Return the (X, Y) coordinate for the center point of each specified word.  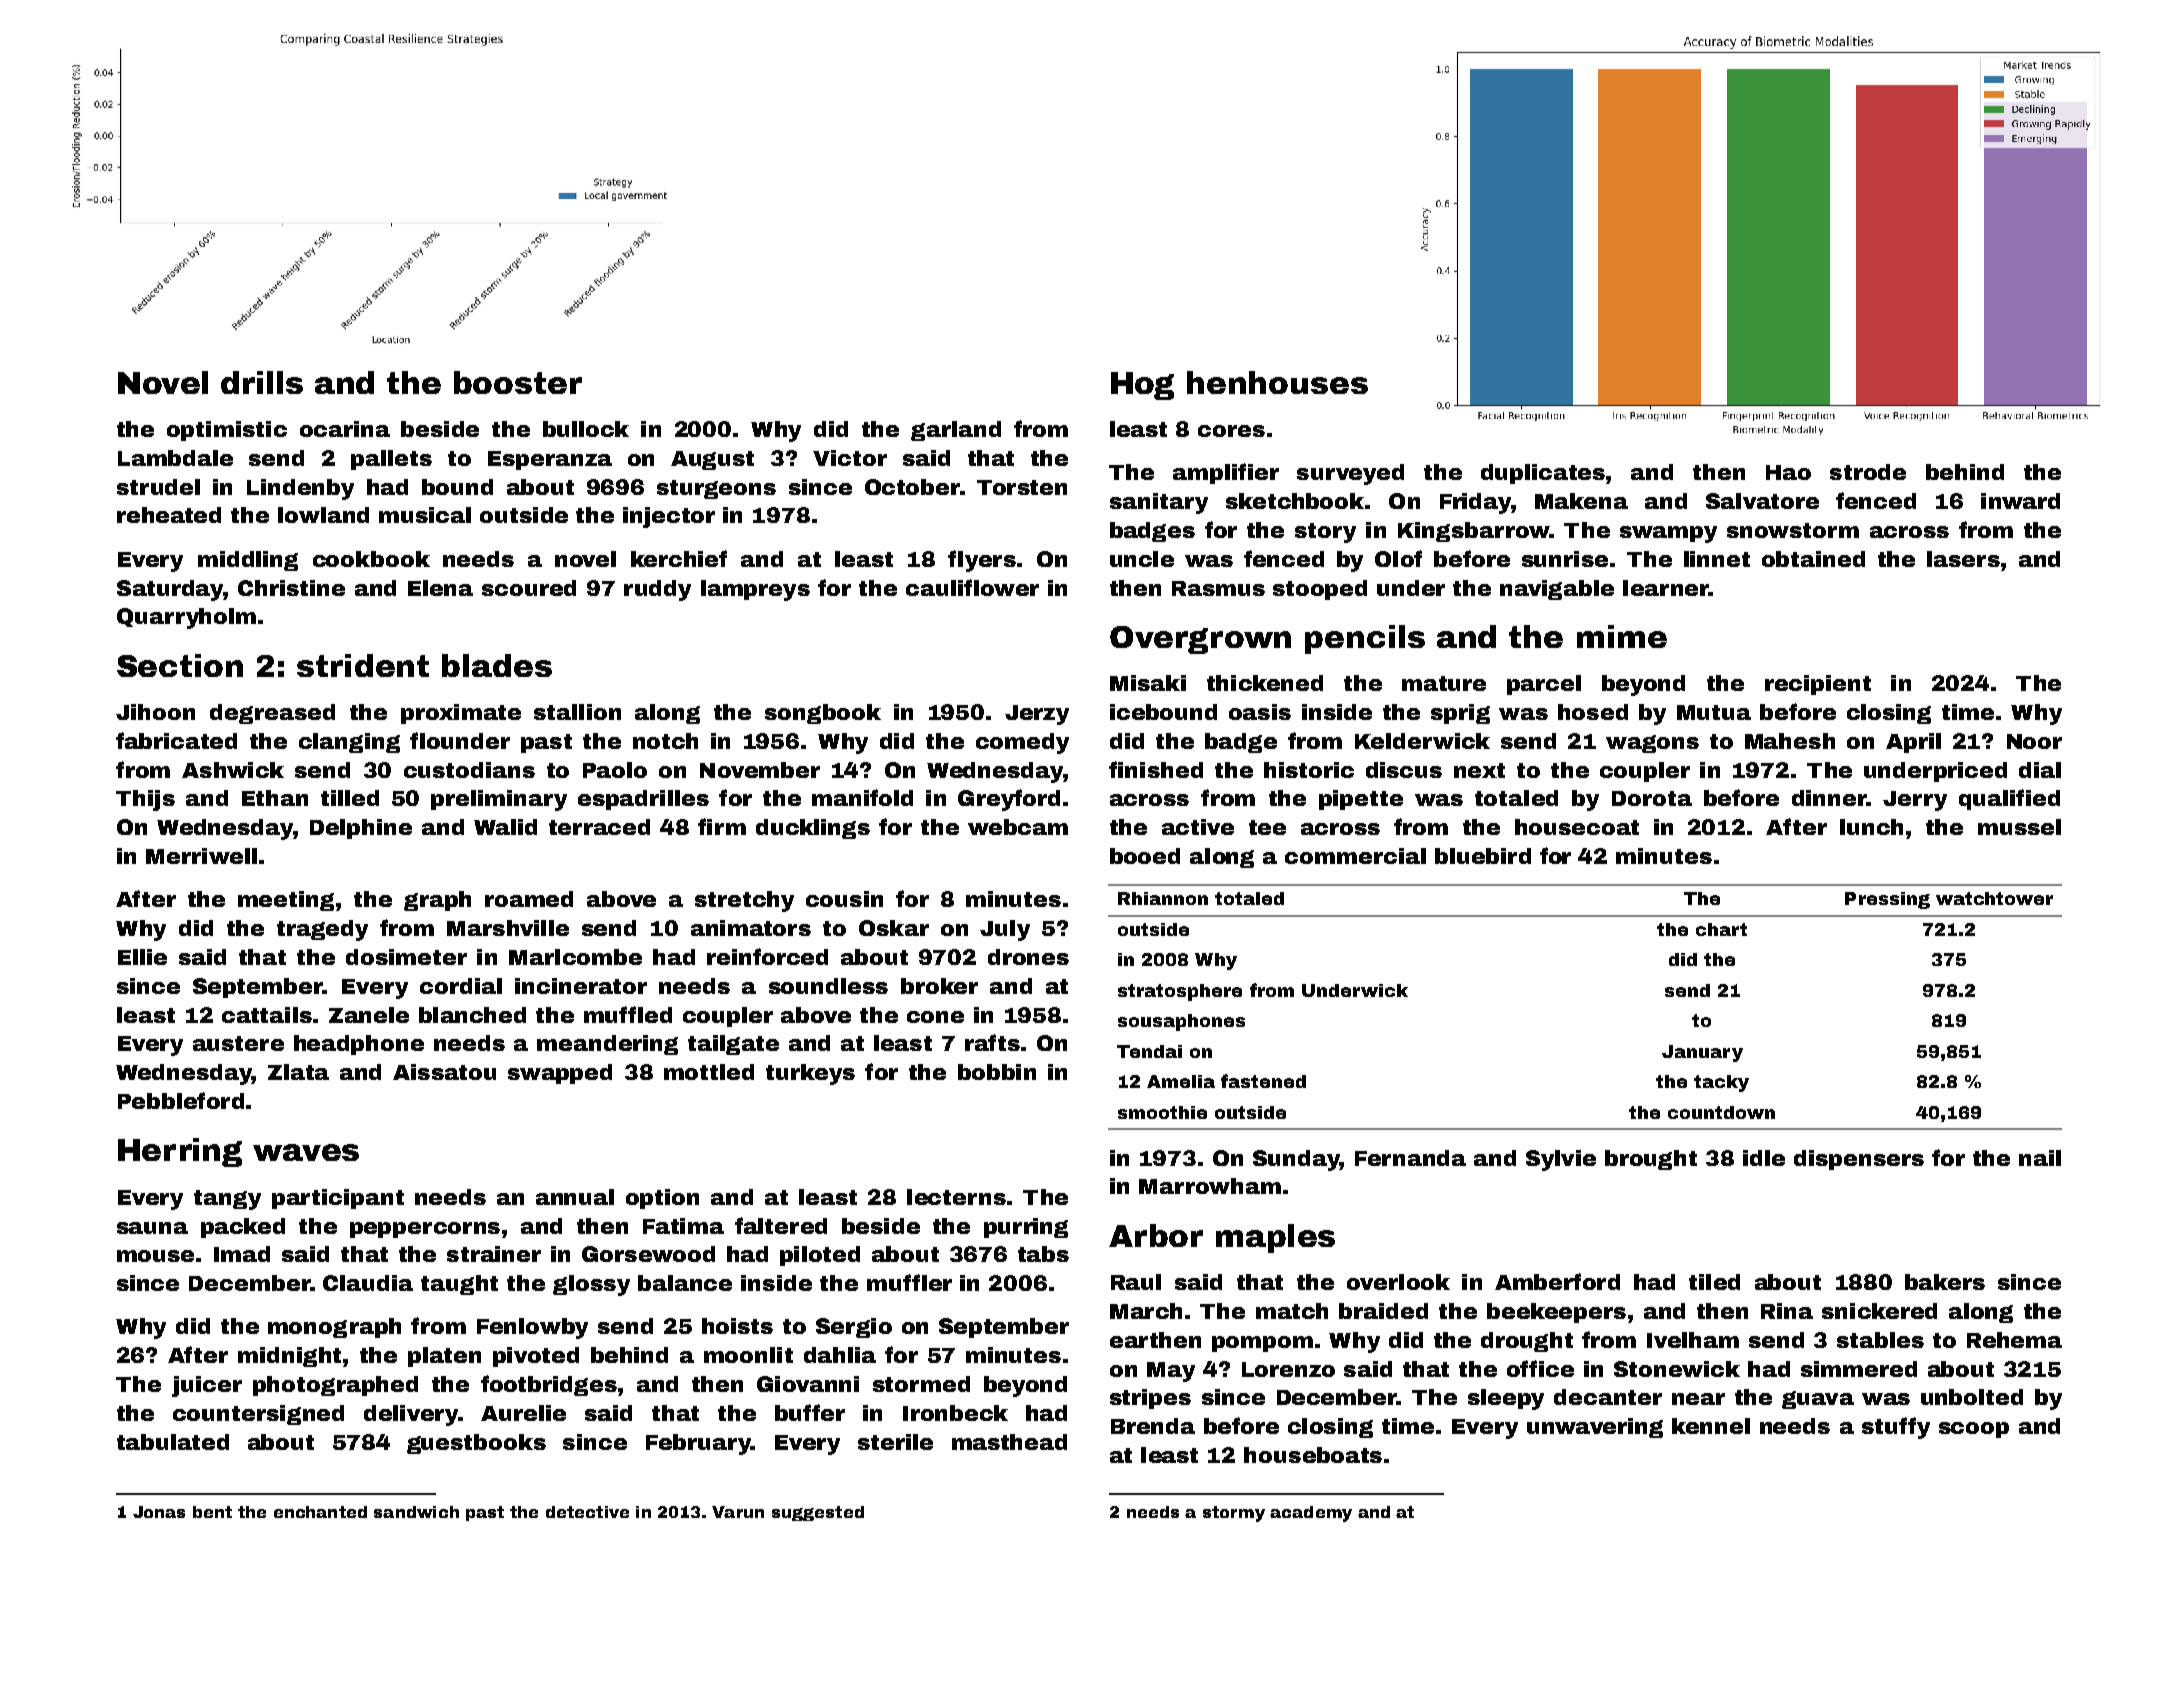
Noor (2034, 741)
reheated (169, 515)
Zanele (369, 1015)
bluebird (1483, 856)
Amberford (1557, 1281)
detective (587, 1512)
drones (1028, 957)
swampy (1668, 534)
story (1325, 533)
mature (1444, 683)
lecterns (956, 1197)
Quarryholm (186, 618)
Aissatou (444, 1072)
